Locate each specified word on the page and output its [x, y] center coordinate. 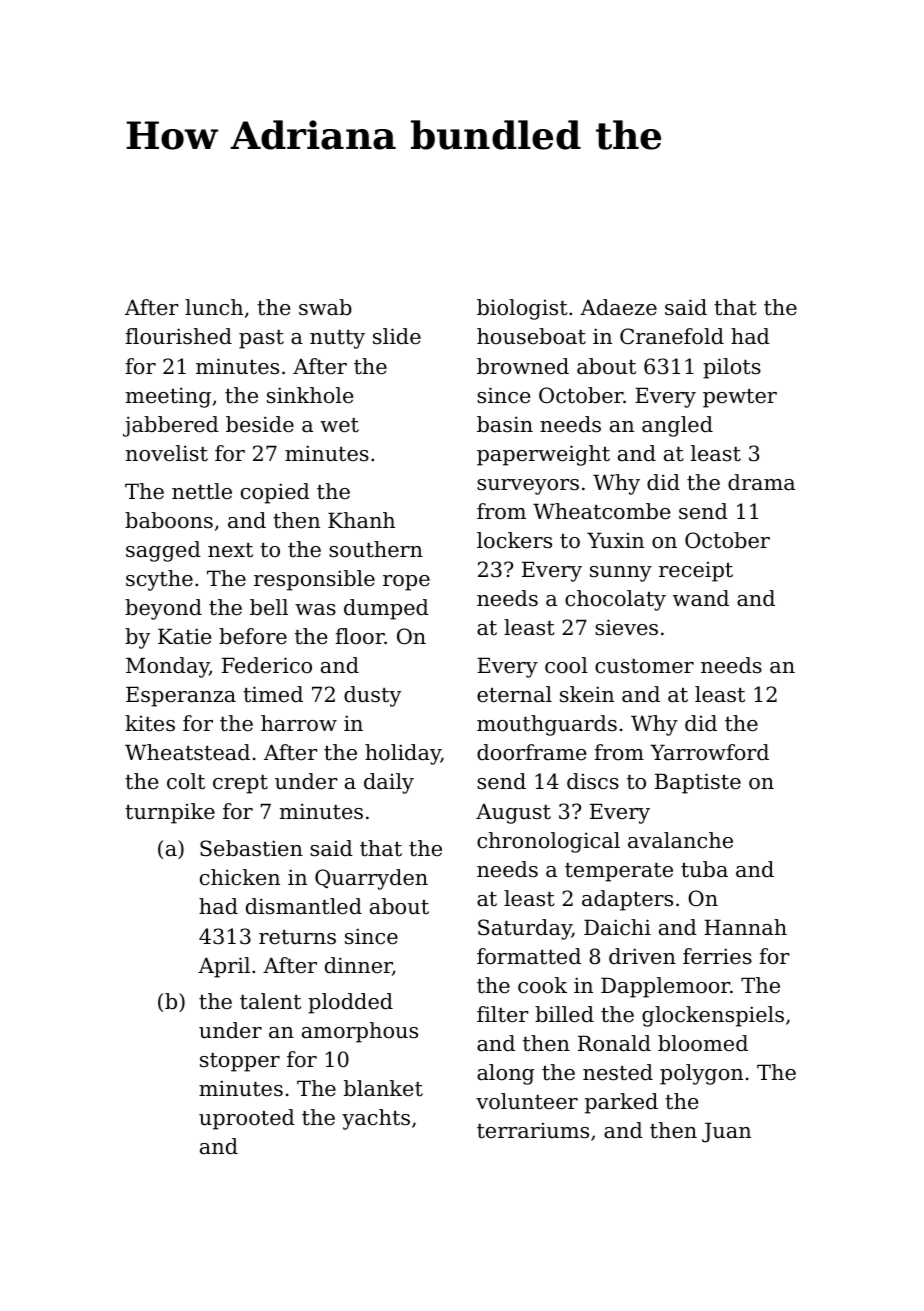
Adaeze [618, 307]
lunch [214, 307]
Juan [726, 1132]
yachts [376, 1119]
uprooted [247, 1119]
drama [761, 482]
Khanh [361, 520]
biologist [522, 309]
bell [269, 607]
